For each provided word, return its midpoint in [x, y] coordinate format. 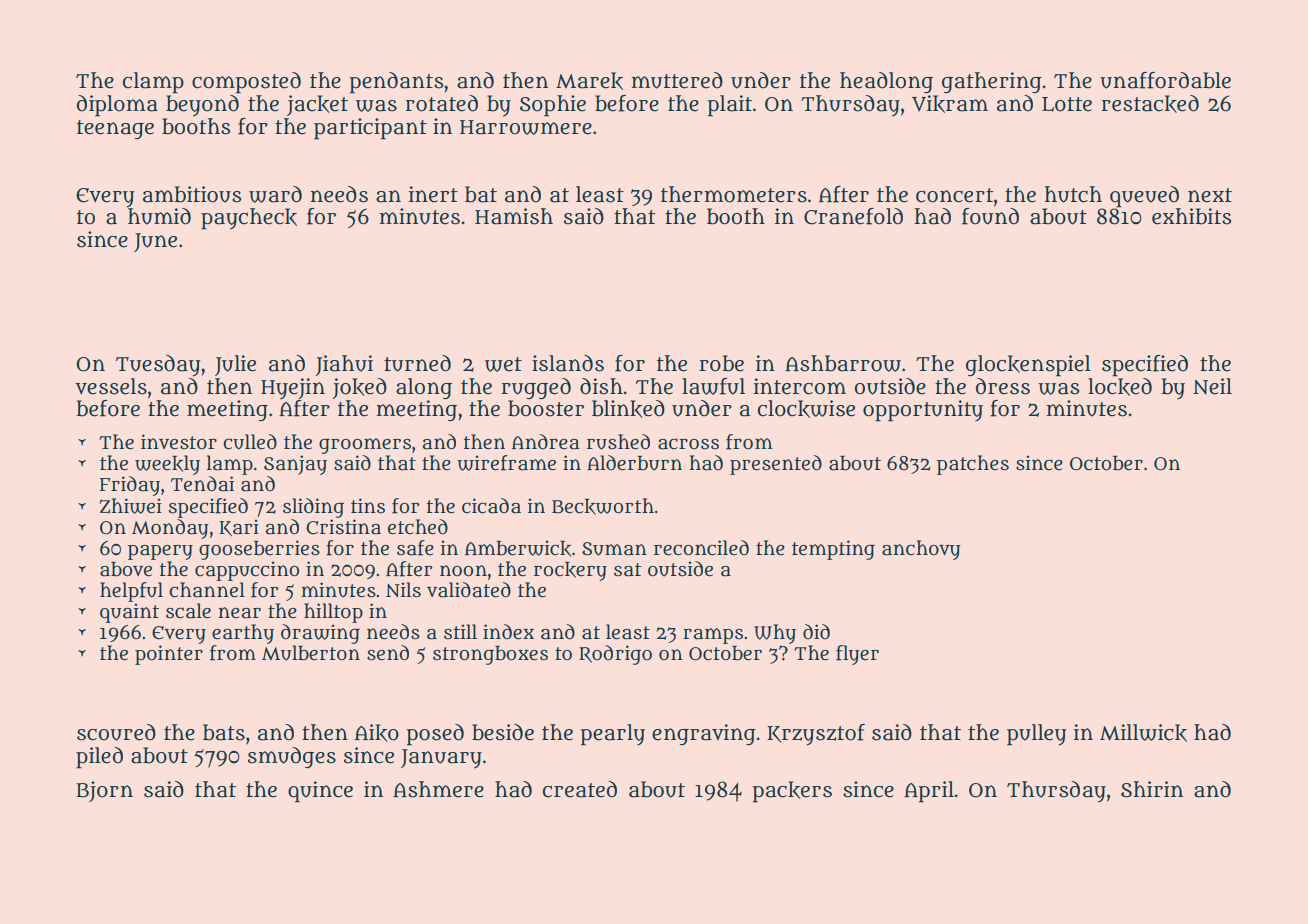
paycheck [249, 219]
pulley [1037, 735]
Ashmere [438, 789]
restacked [1150, 104]
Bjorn [104, 791]
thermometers [734, 194]
